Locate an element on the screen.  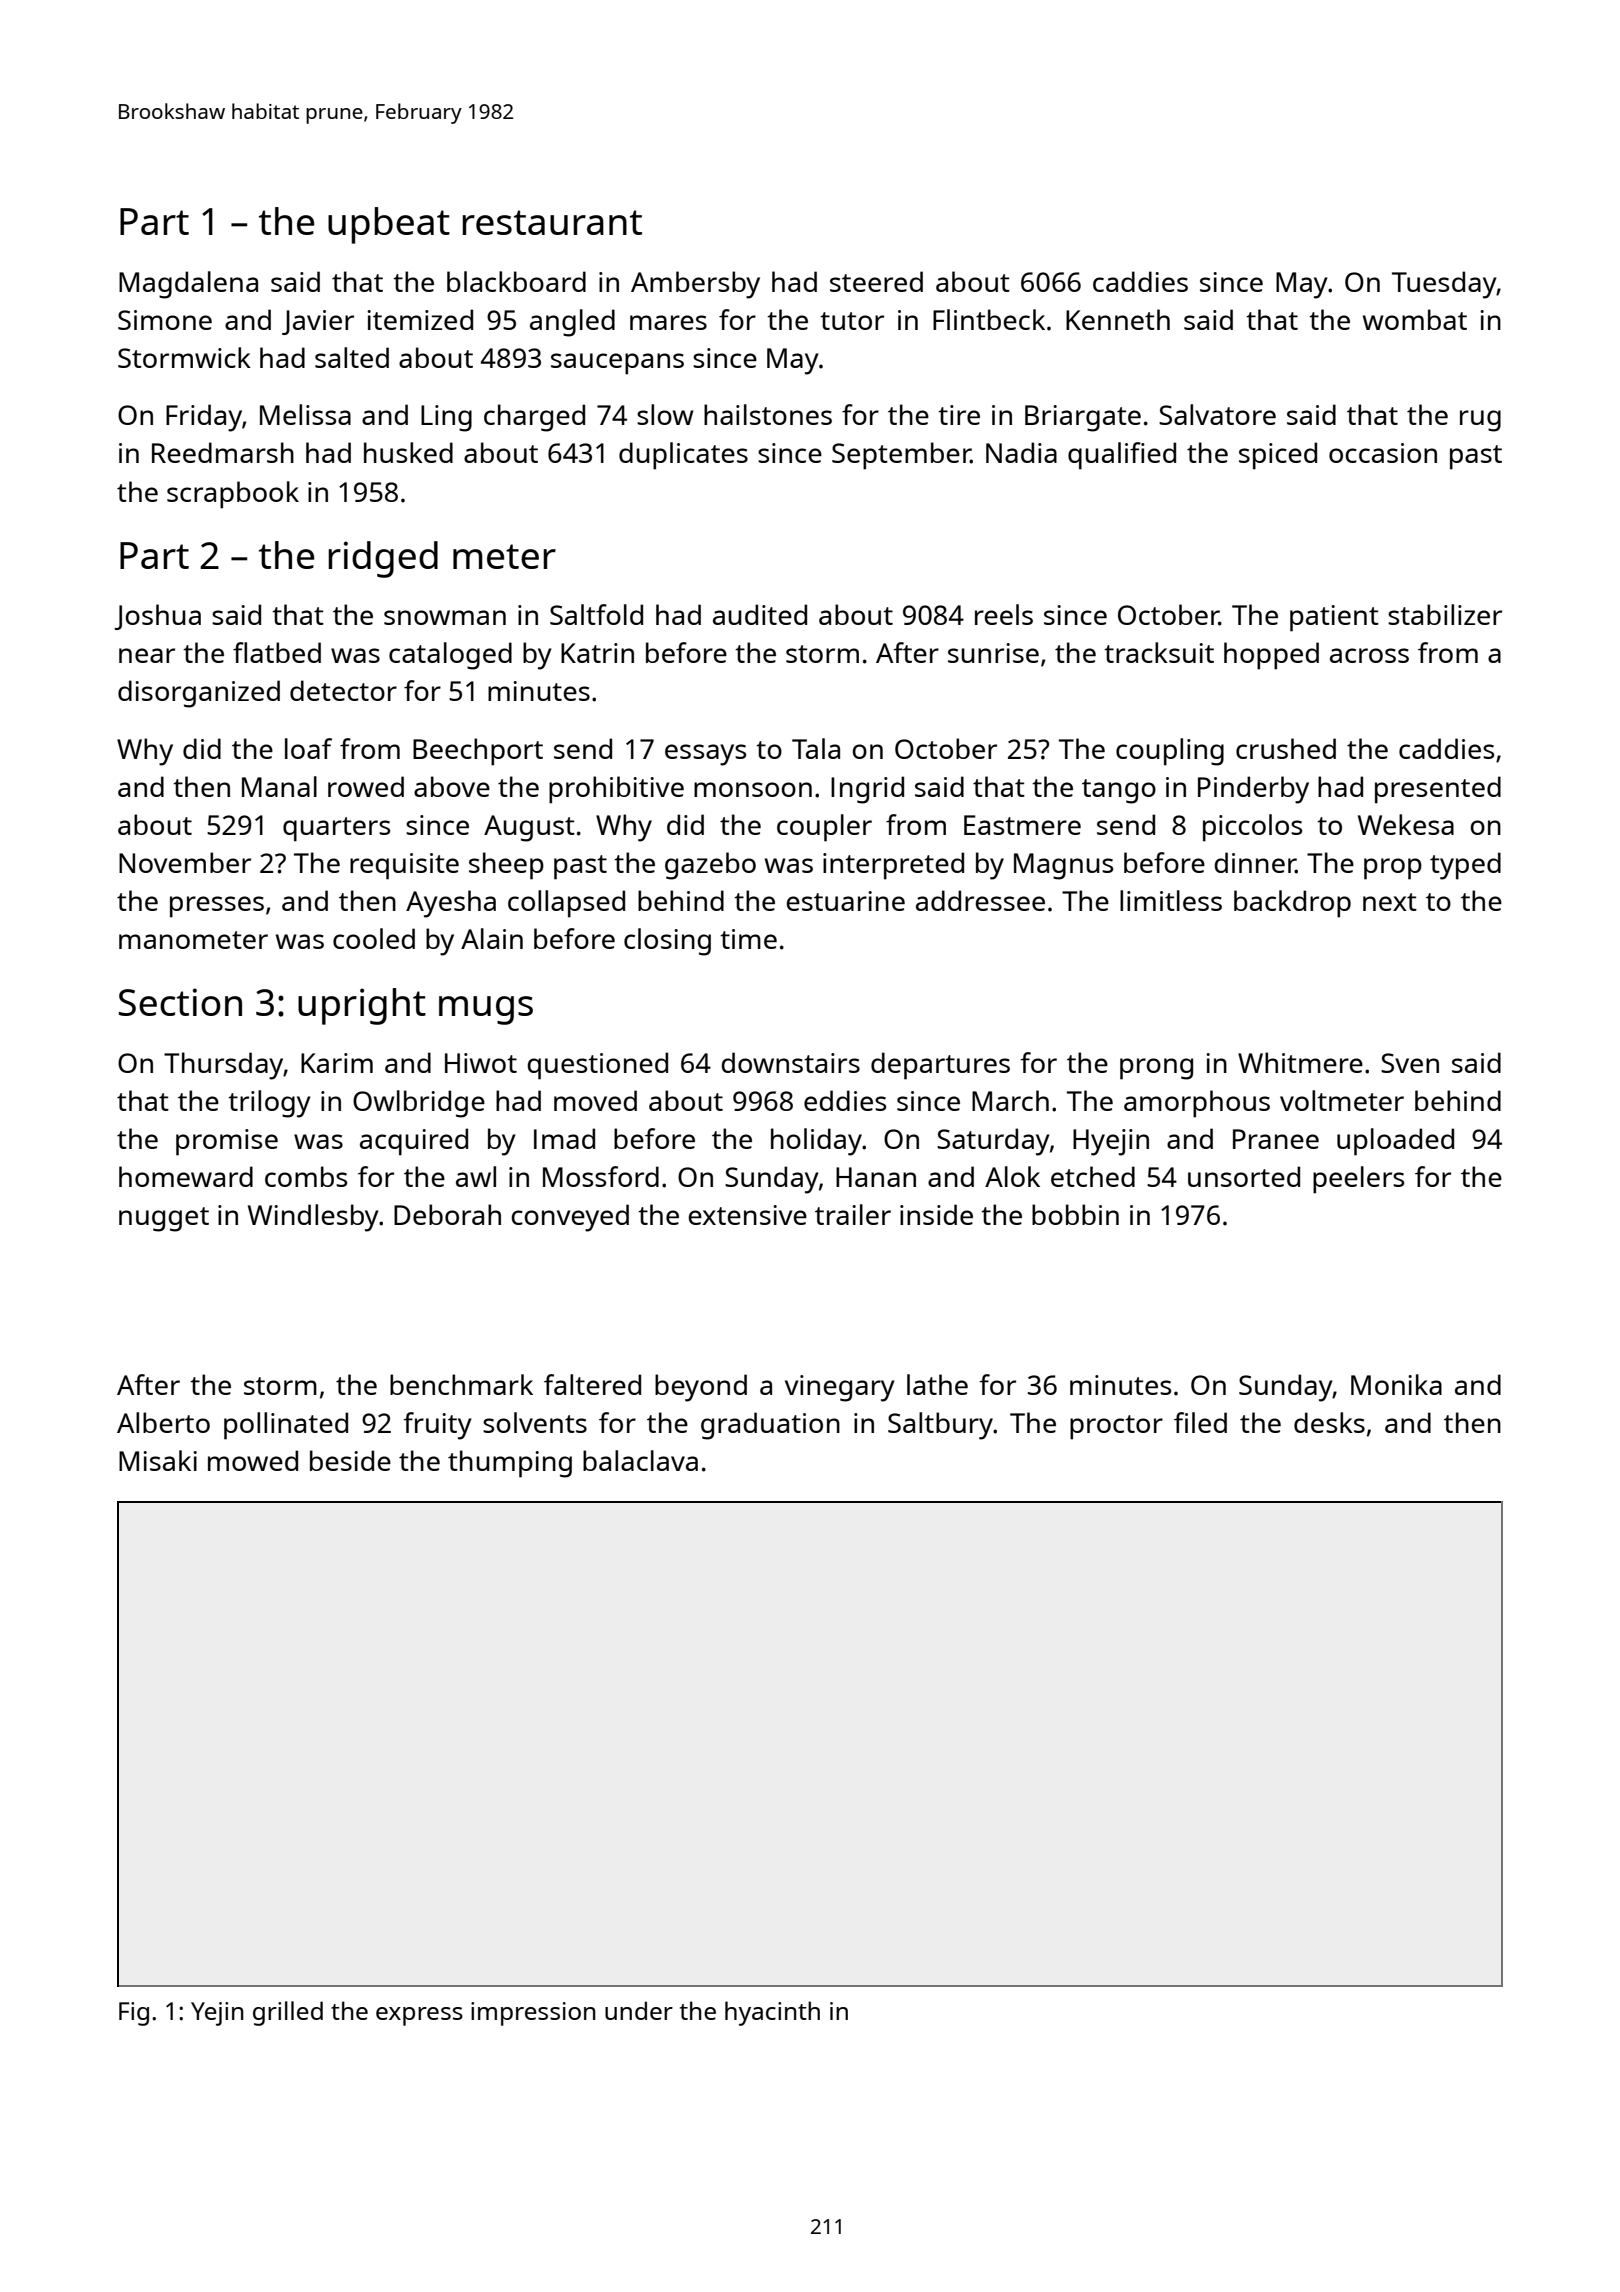
grilled is located at coordinates (288, 2013).
